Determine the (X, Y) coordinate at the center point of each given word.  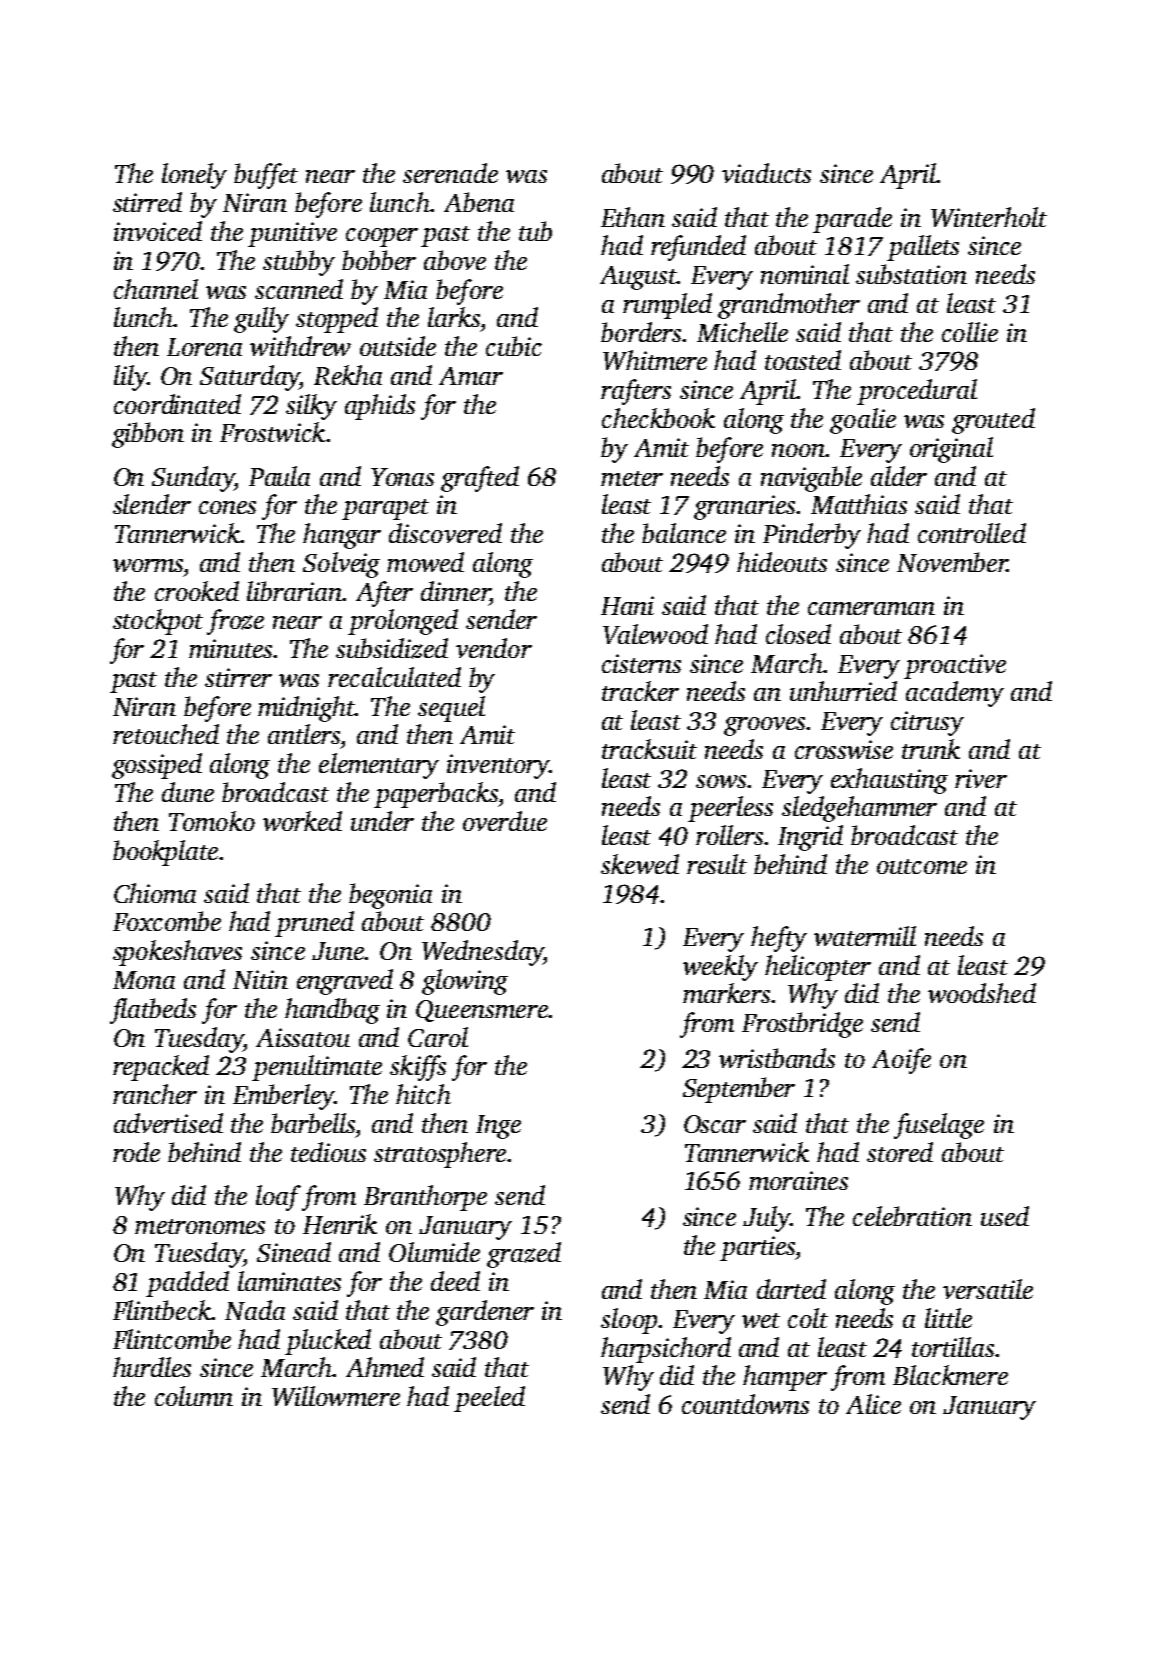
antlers (304, 734)
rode (136, 1152)
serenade (450, 173)
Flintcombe (172, 1339)
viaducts (766, 173)
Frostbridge (802, 1025)
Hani (627, 605)
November (952, 562)
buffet (266, 176)
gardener (485, 1313)
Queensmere (482, 1011)
